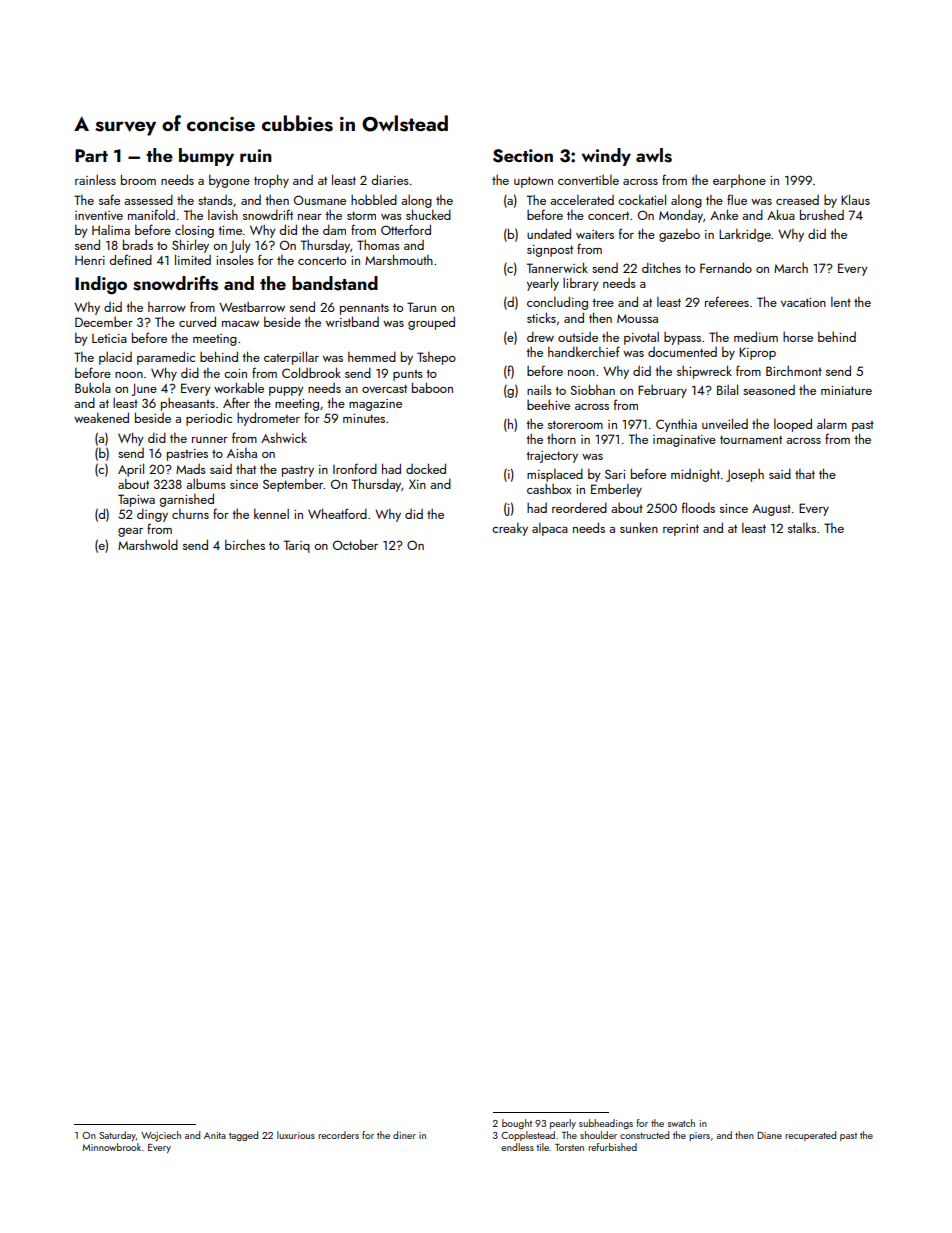 The image size is (952, 1233). I want to click on creaky, so click(510, 529).
